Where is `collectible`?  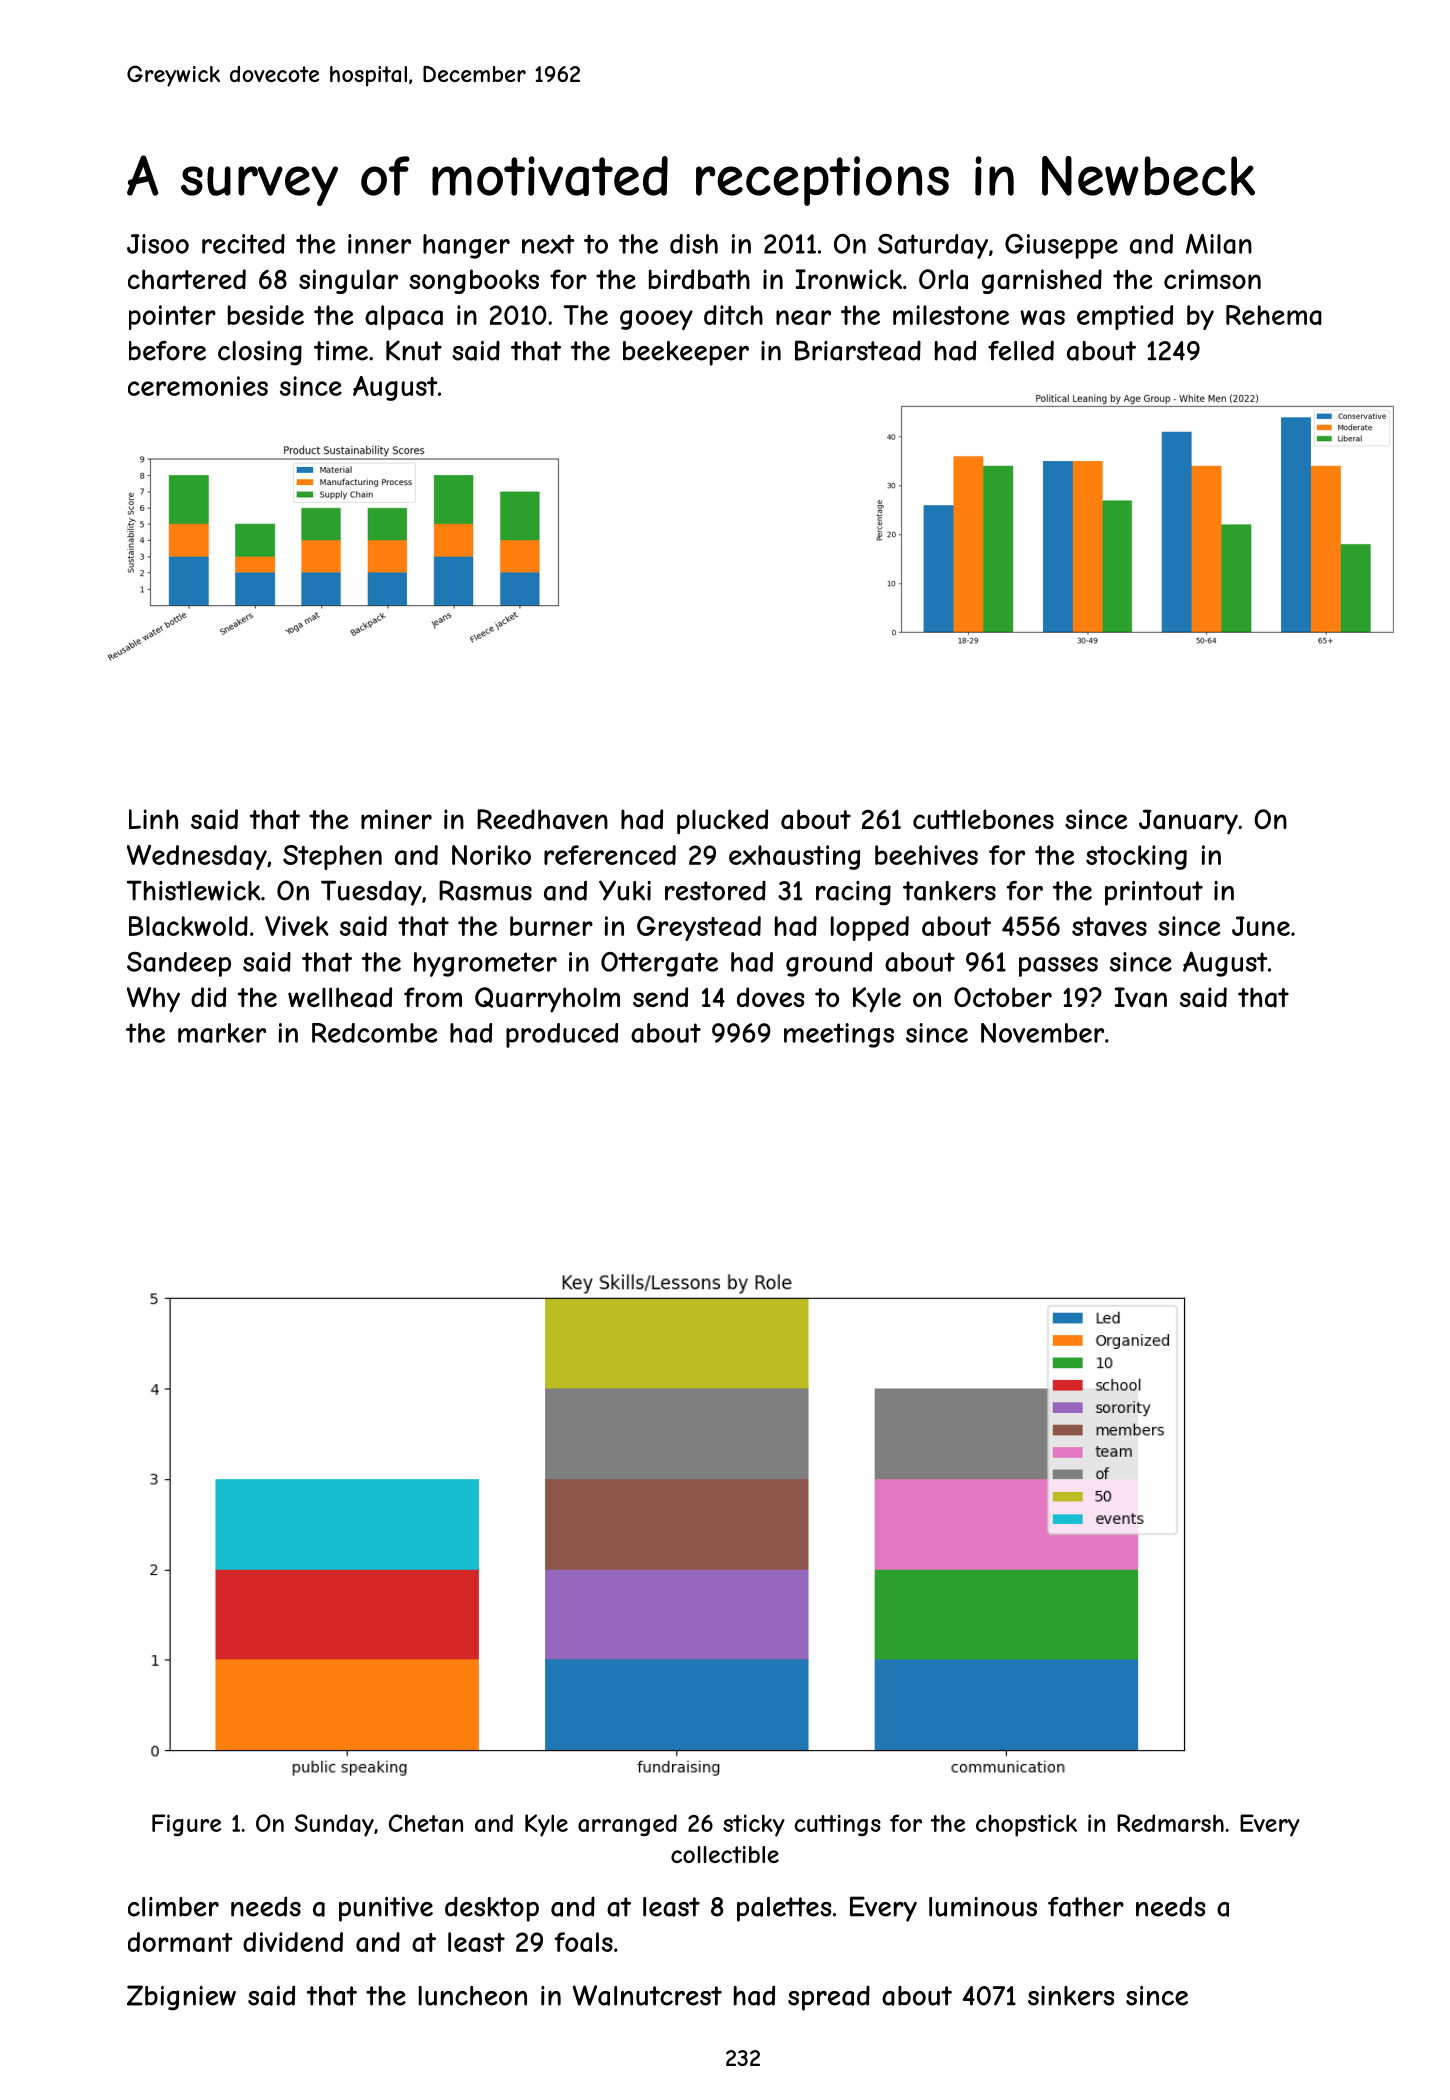
collectible is located at coordinates (725, 1854).
